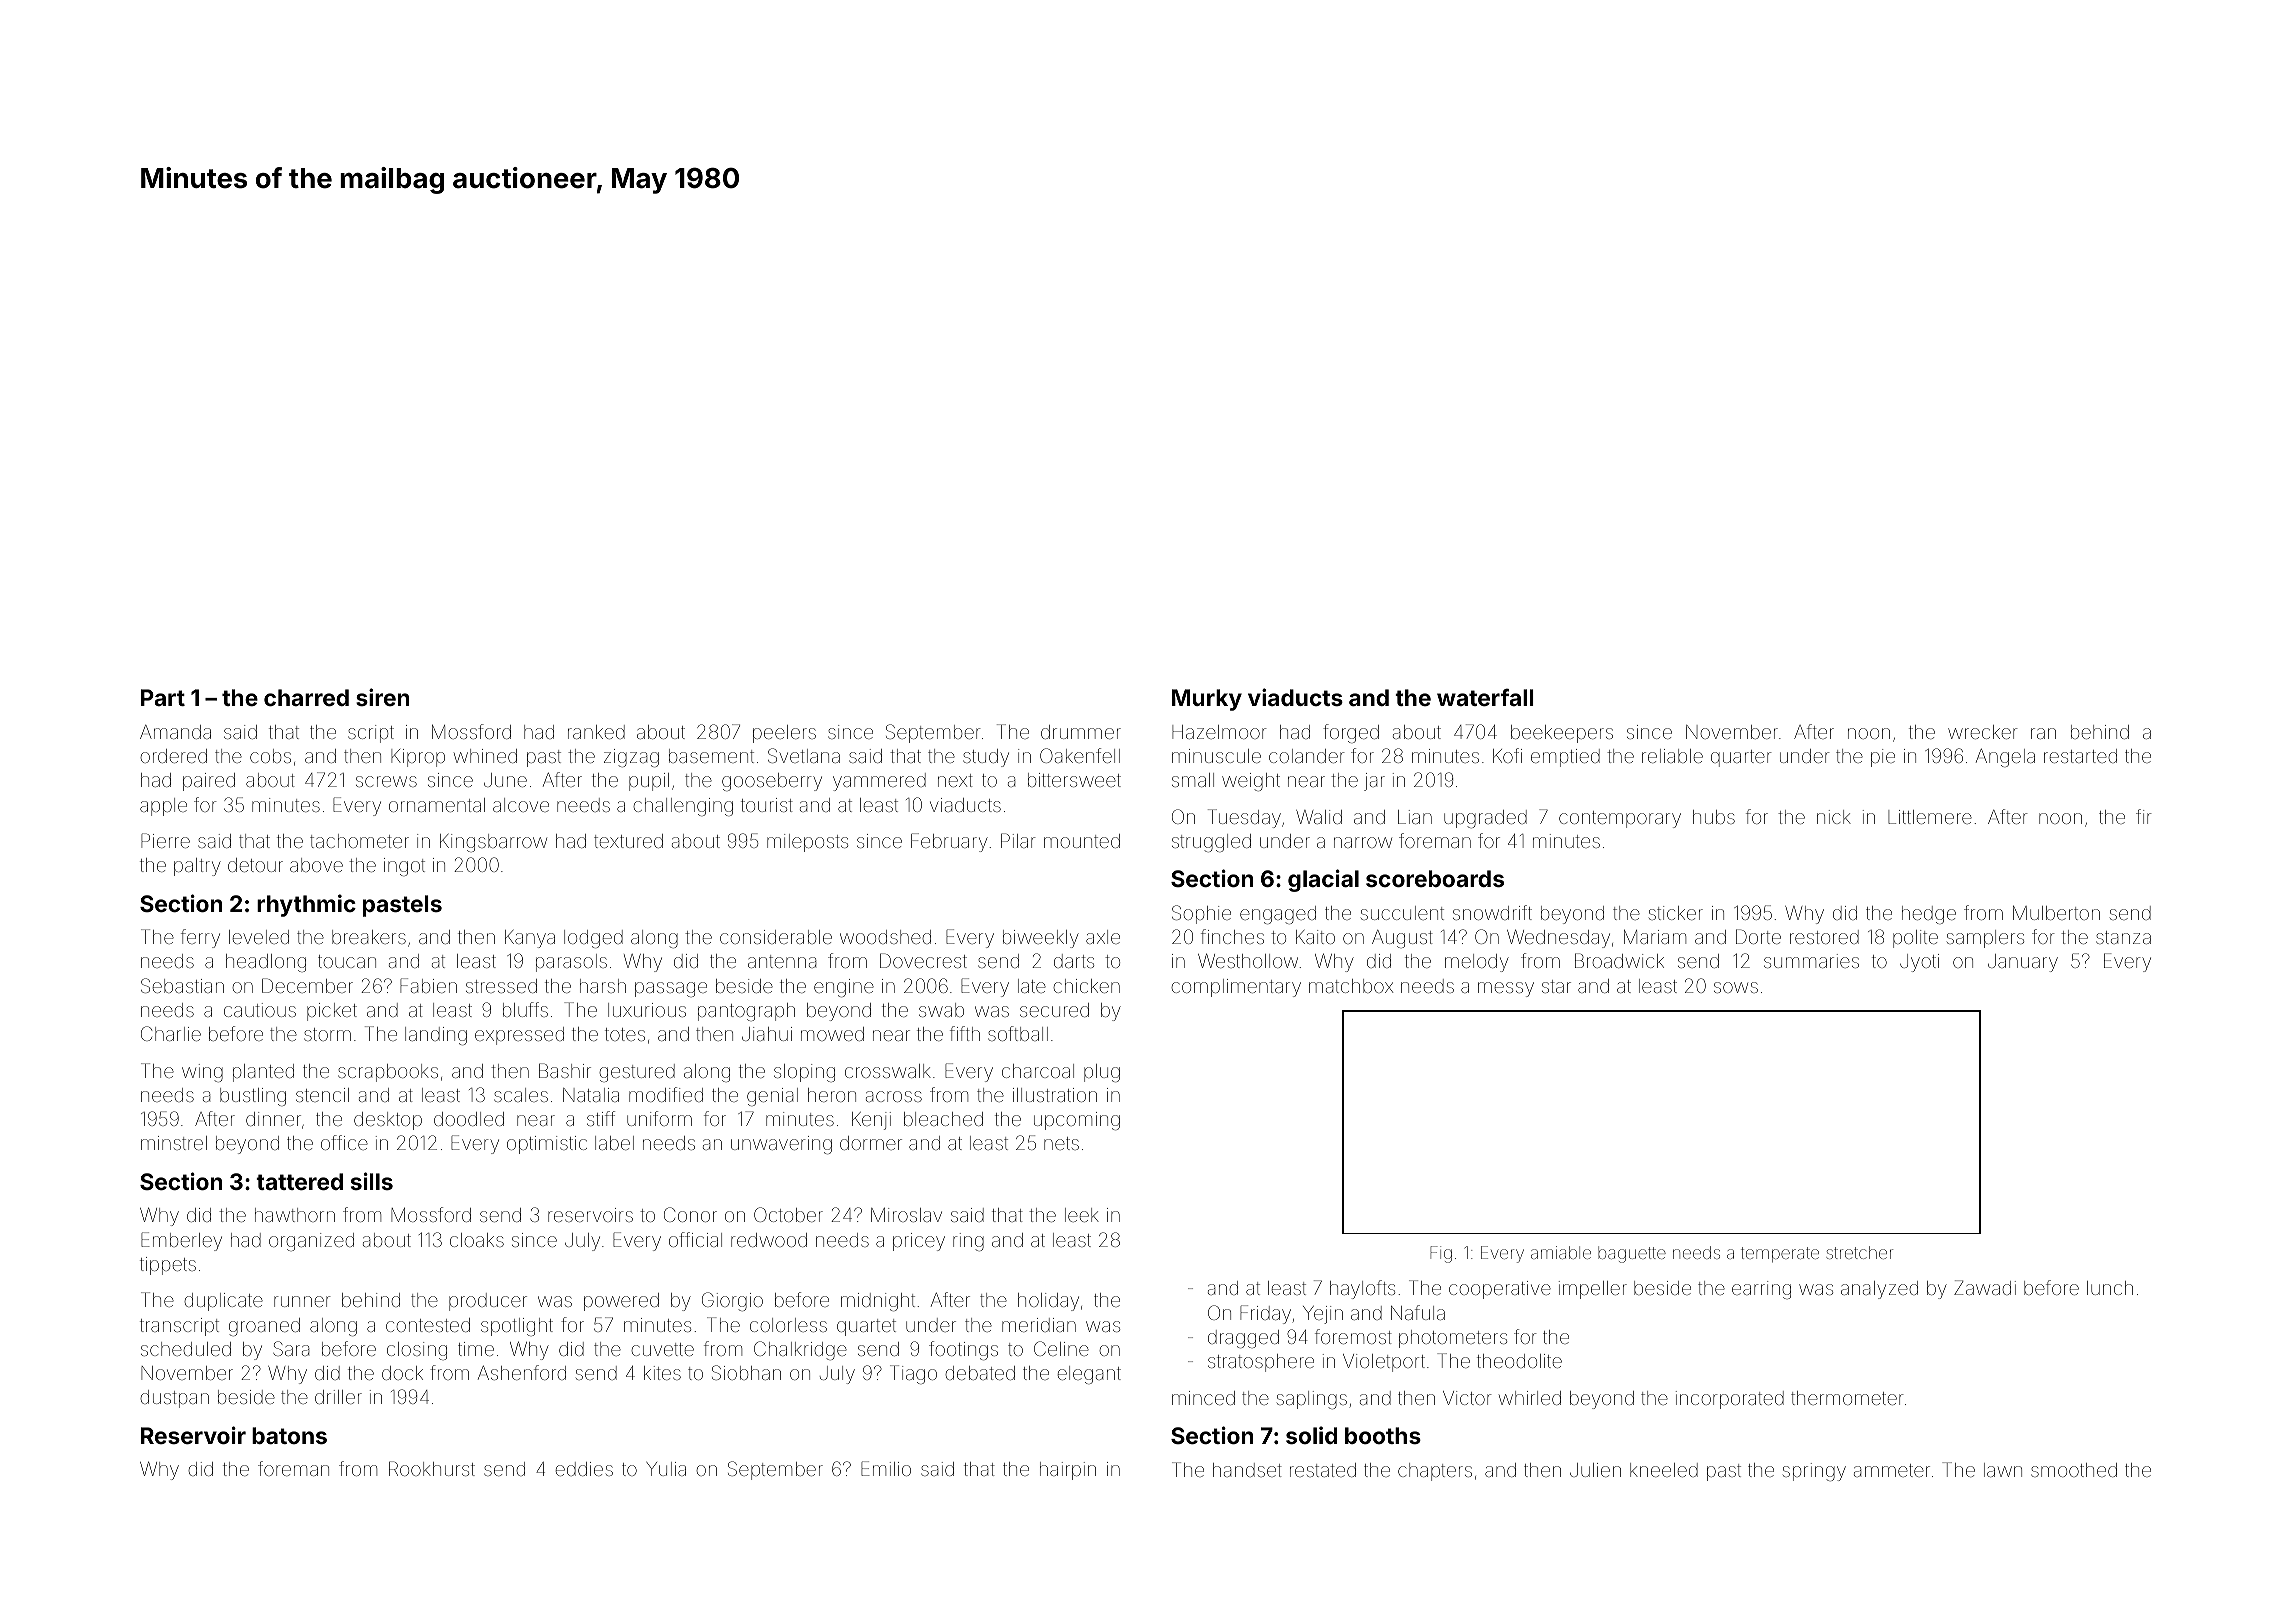  I want to click on ferry, so click(200, 938).
